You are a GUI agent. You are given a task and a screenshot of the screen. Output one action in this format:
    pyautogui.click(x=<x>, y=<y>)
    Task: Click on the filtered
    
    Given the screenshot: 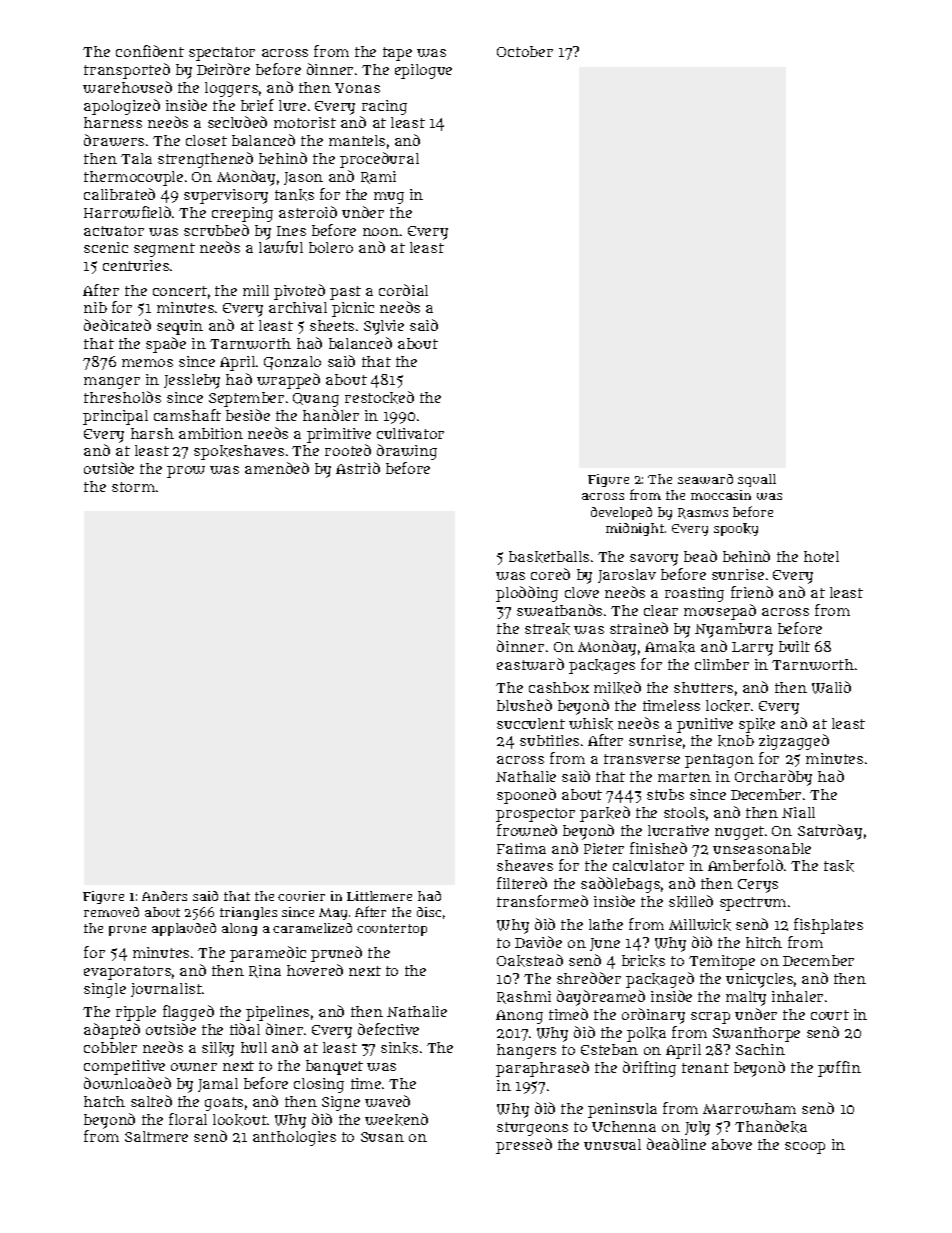 What is the action you would take?
    pyautogui.click(x=522, y=883)
